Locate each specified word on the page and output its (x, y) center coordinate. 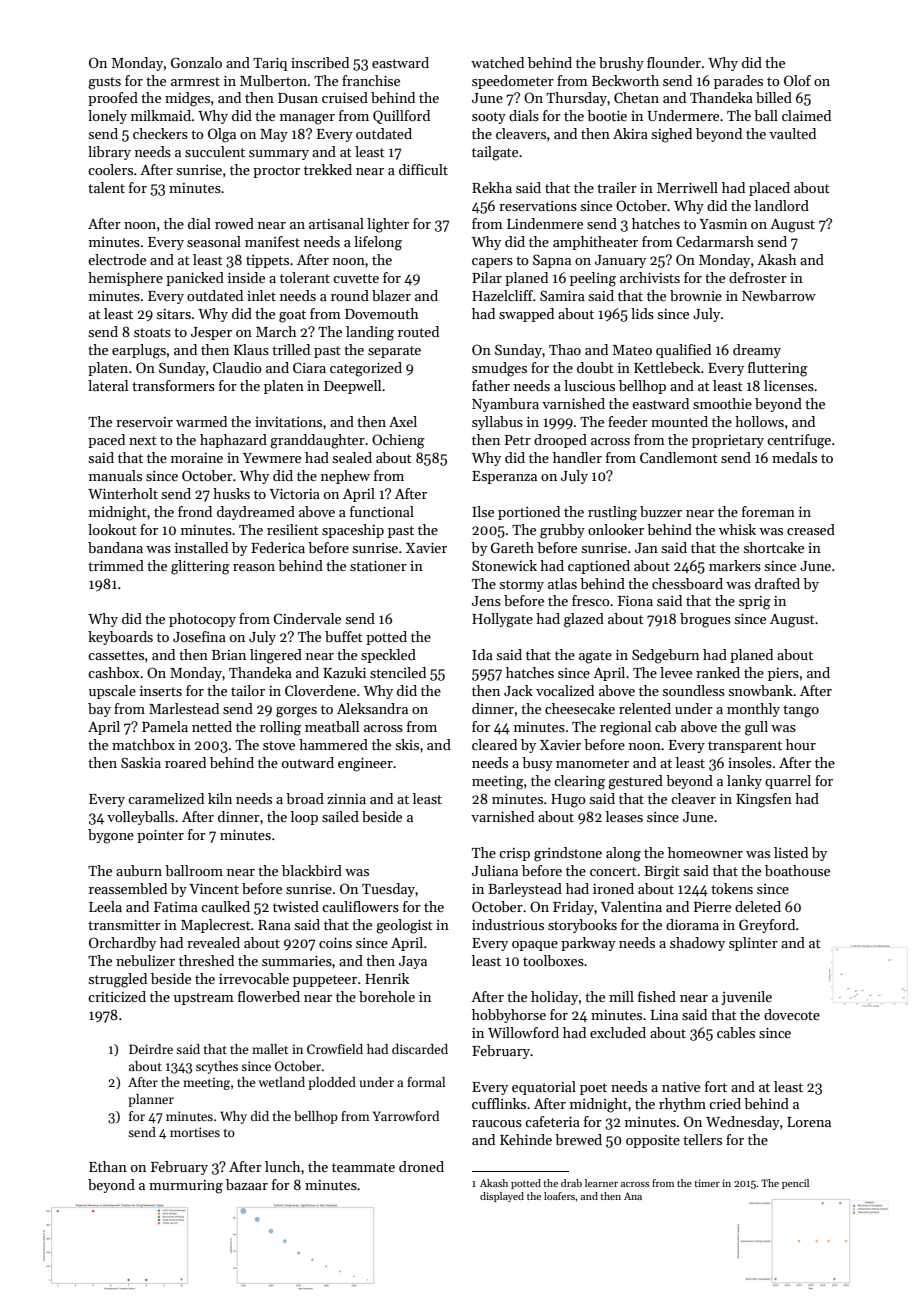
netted (212, 726)
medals (794, 457)
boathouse (797, 870)
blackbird (312, 870)
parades (738, 82)
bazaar (247, 1184)
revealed (213, 942)
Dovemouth (382, 313)
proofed (113, 99)
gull (756, 728)
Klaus (251, 349)
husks (231, 493)
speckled (388, 656)
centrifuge (799, 441)
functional (382, 511)
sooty (489, 118)
